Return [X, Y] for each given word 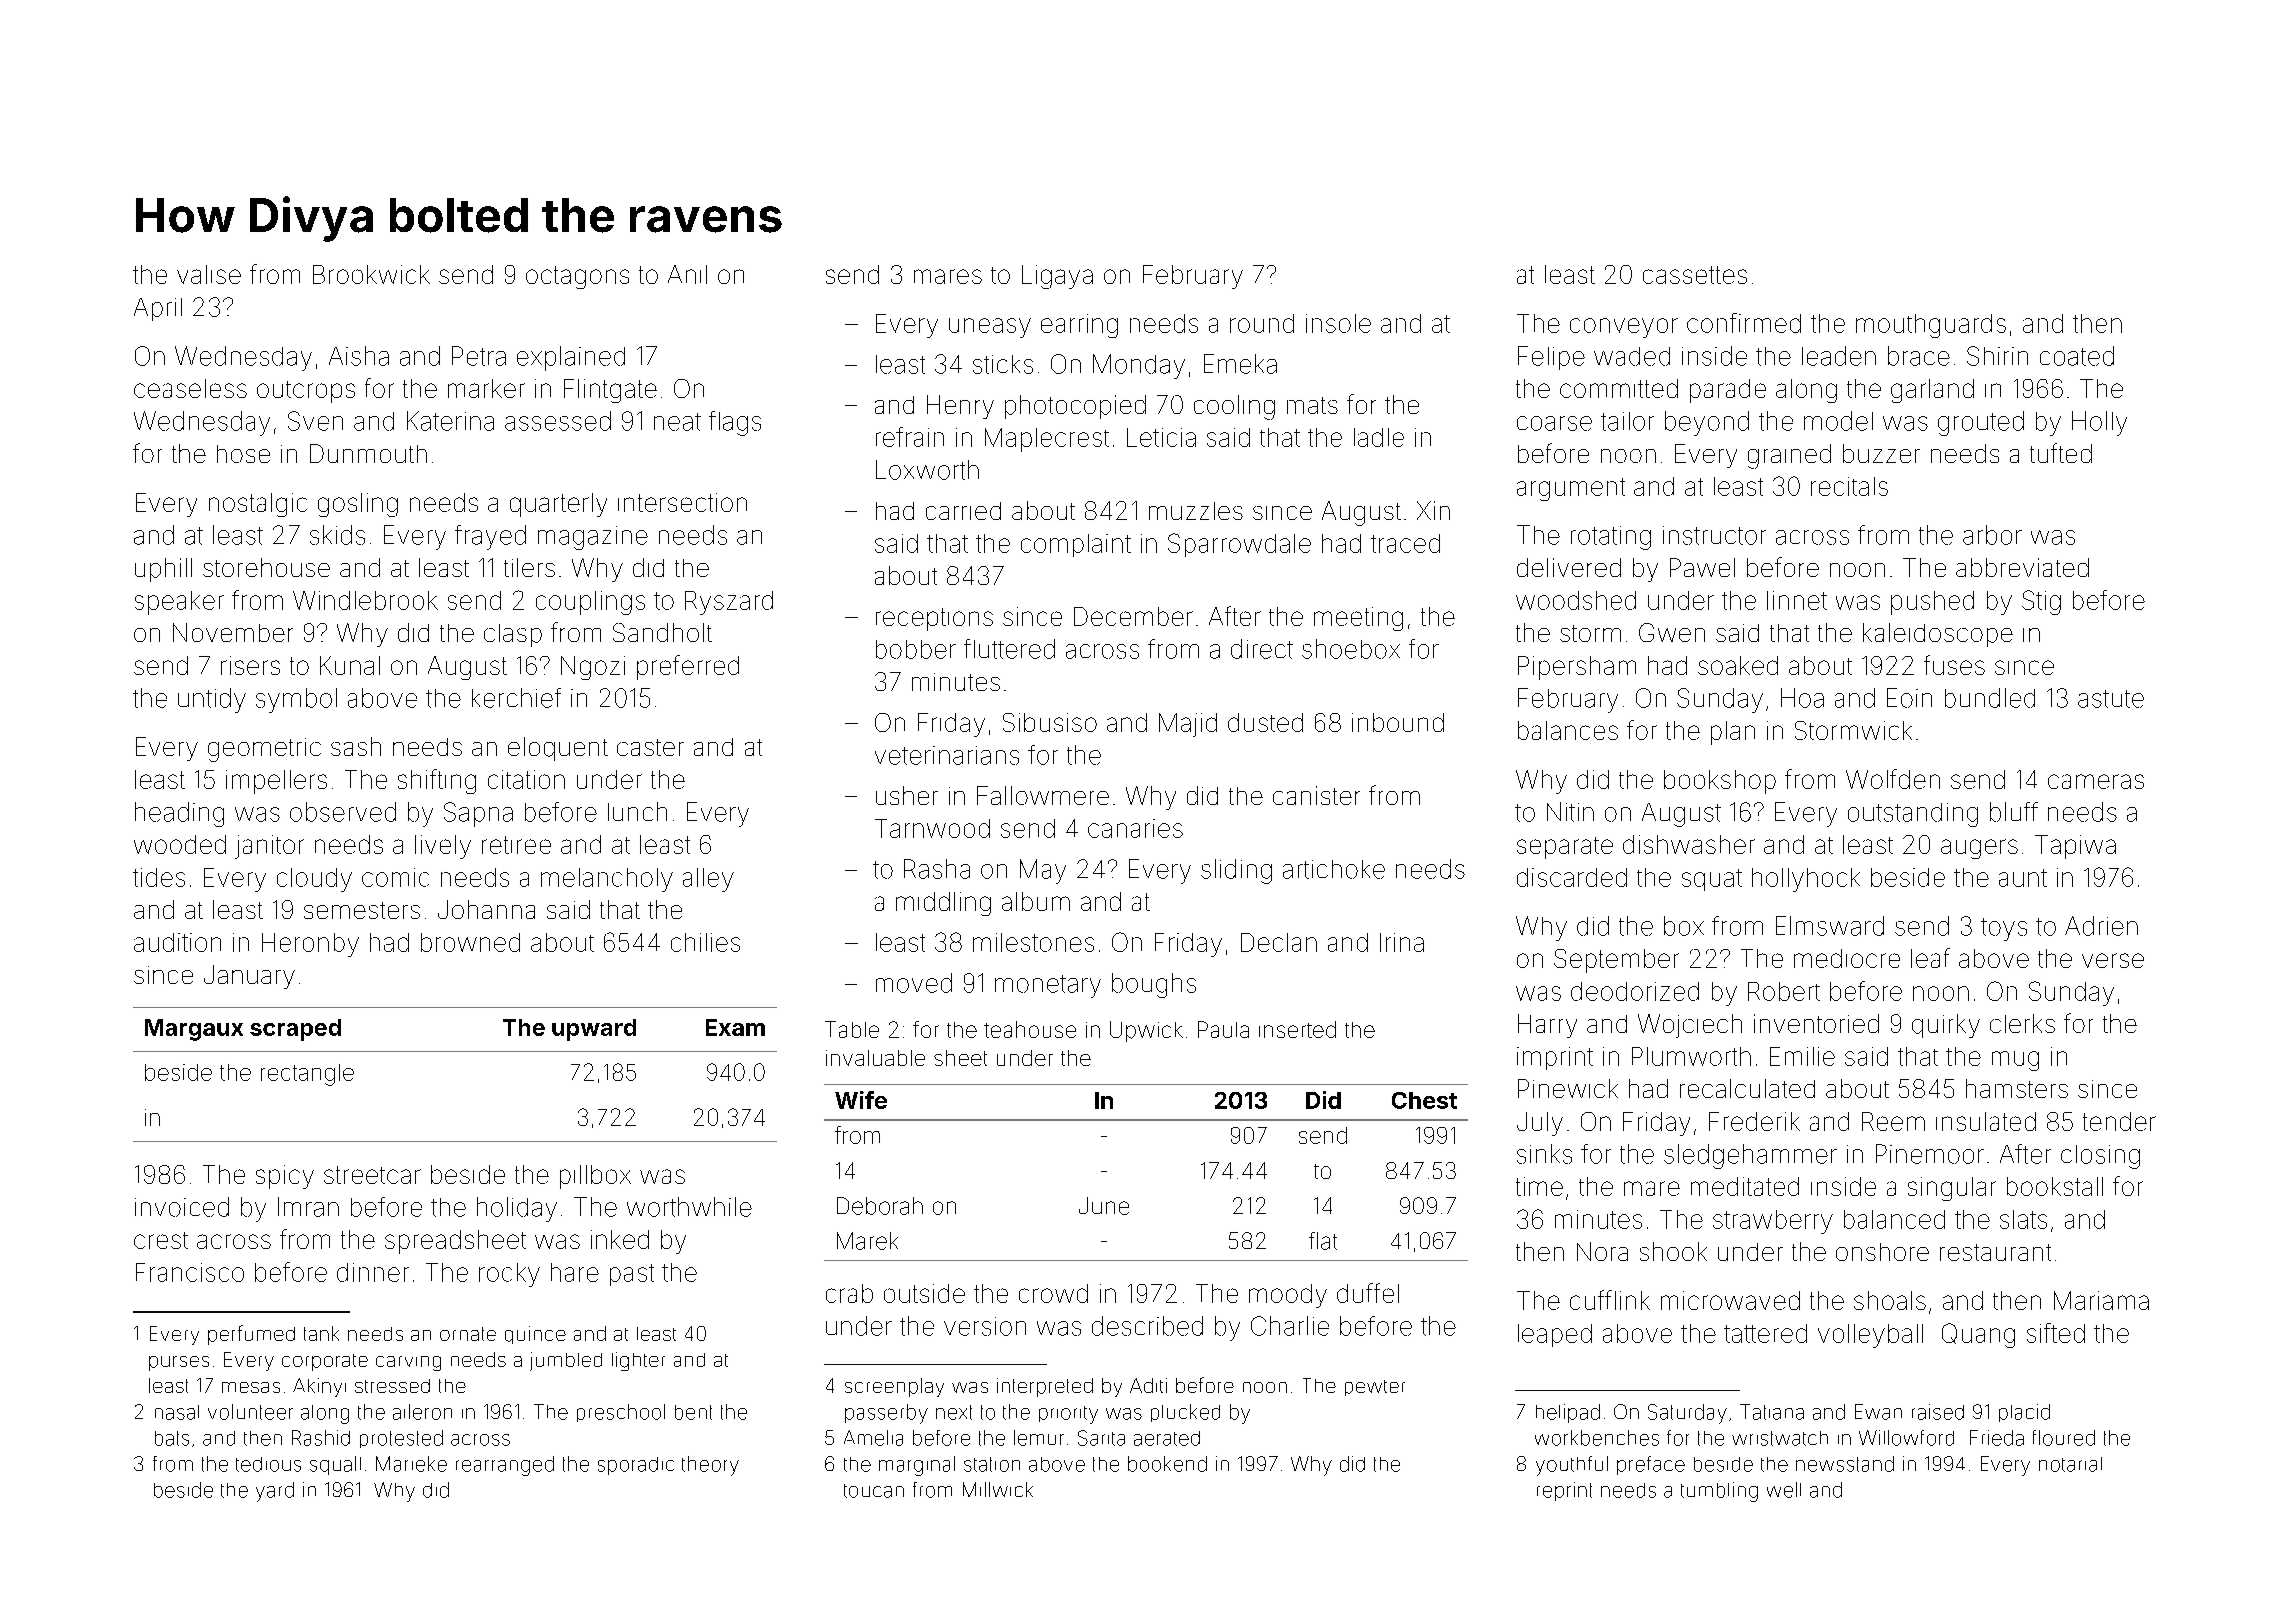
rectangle [307, 1075]
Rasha [937, 869]
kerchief [516, 698]
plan [1733, 733]
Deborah [880, 1206]
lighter [638, 1361]
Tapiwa [2075, 847]
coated [2077, 356]
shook [1673, 1251]
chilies [705, 942]
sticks [1003, 364]
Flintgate [610, 391]
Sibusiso [1050, 722]
